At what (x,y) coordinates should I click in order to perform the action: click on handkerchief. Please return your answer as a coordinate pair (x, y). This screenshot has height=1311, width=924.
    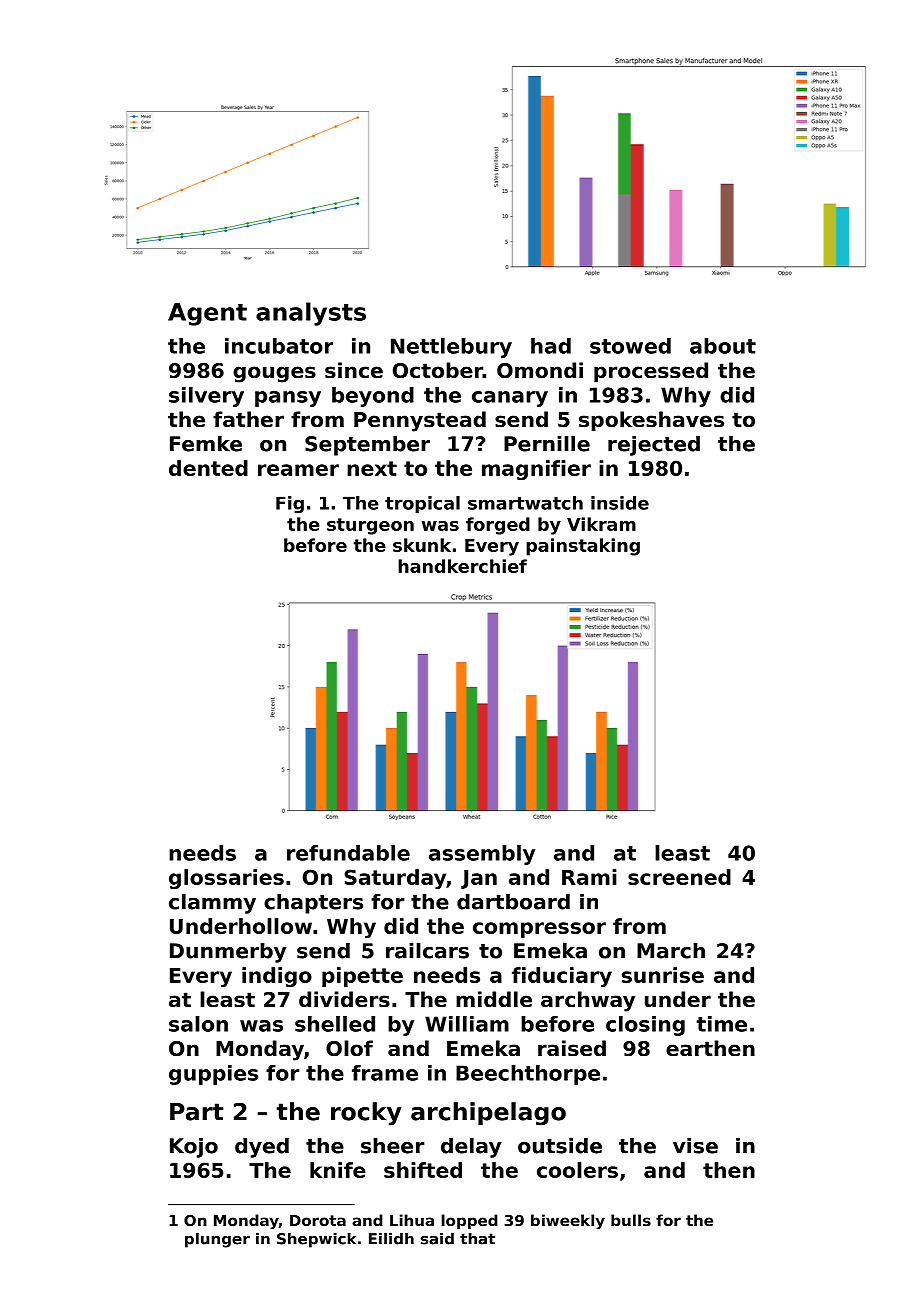
    Looking at the image, I should click on (462, 566).
